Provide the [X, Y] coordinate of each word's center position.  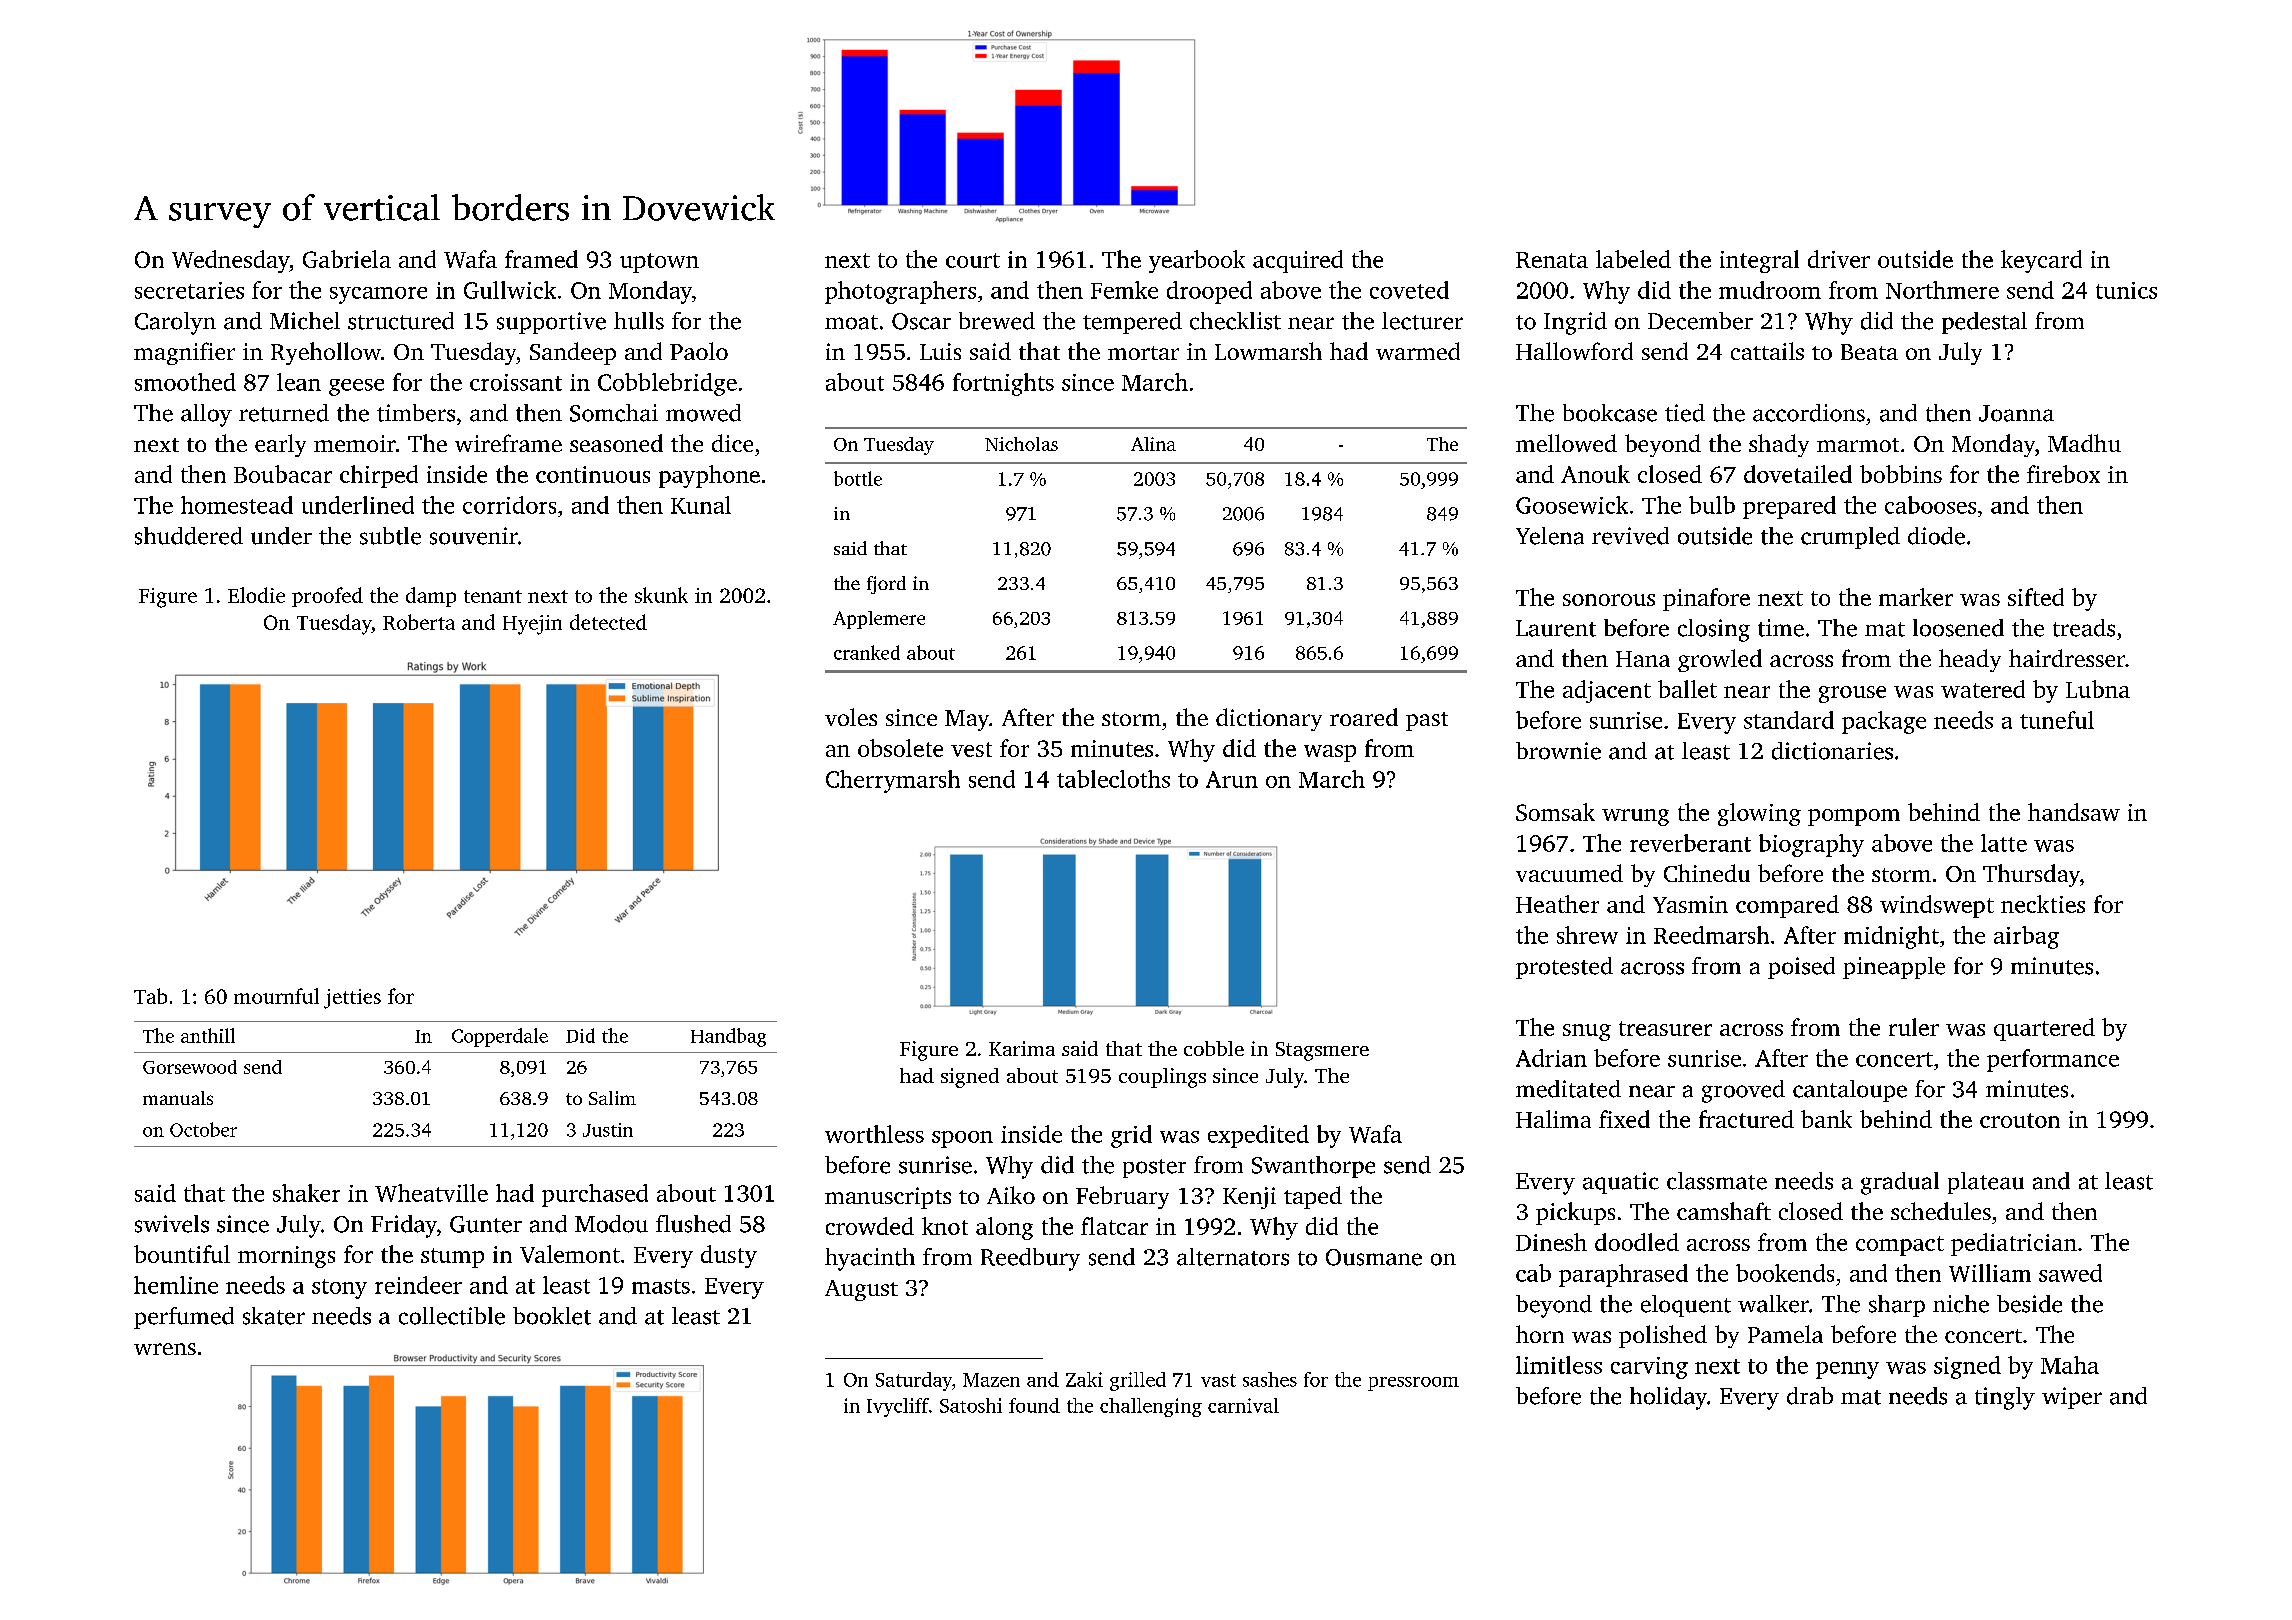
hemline [176, 1285]
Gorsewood [190, 1067]
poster [1154, 1168]
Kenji [1249, 1198]
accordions [1809, 413]
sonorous [1609, 600]
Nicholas [1021, 444]
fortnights [1003, 384]
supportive [551, 323]
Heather [1557, 904]
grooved [1743, 1091]
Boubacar [283, 474]
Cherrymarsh [893, 781]
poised [1801, 968]
